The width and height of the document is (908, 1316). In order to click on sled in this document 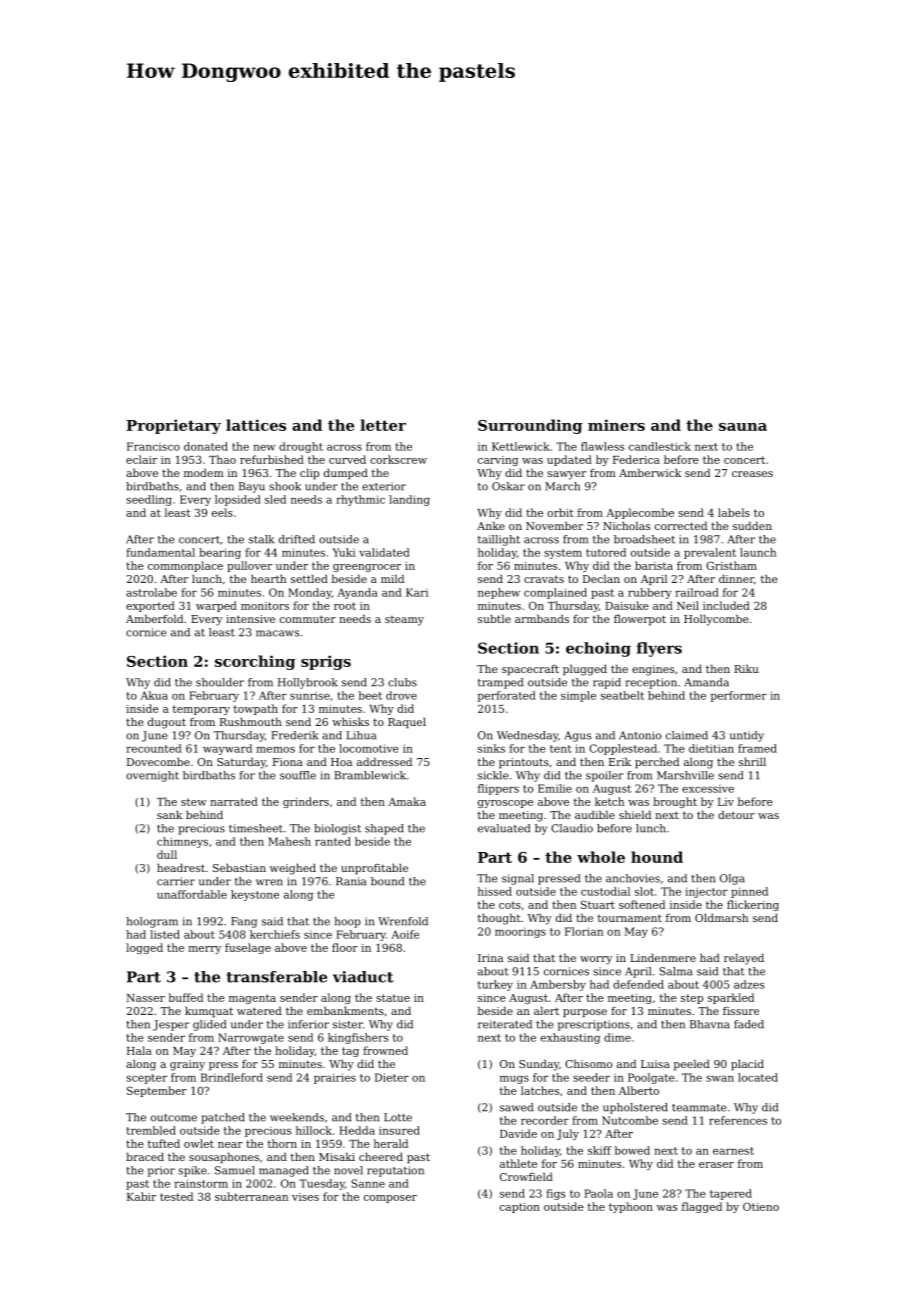, I will do `click(275, 499)`.
